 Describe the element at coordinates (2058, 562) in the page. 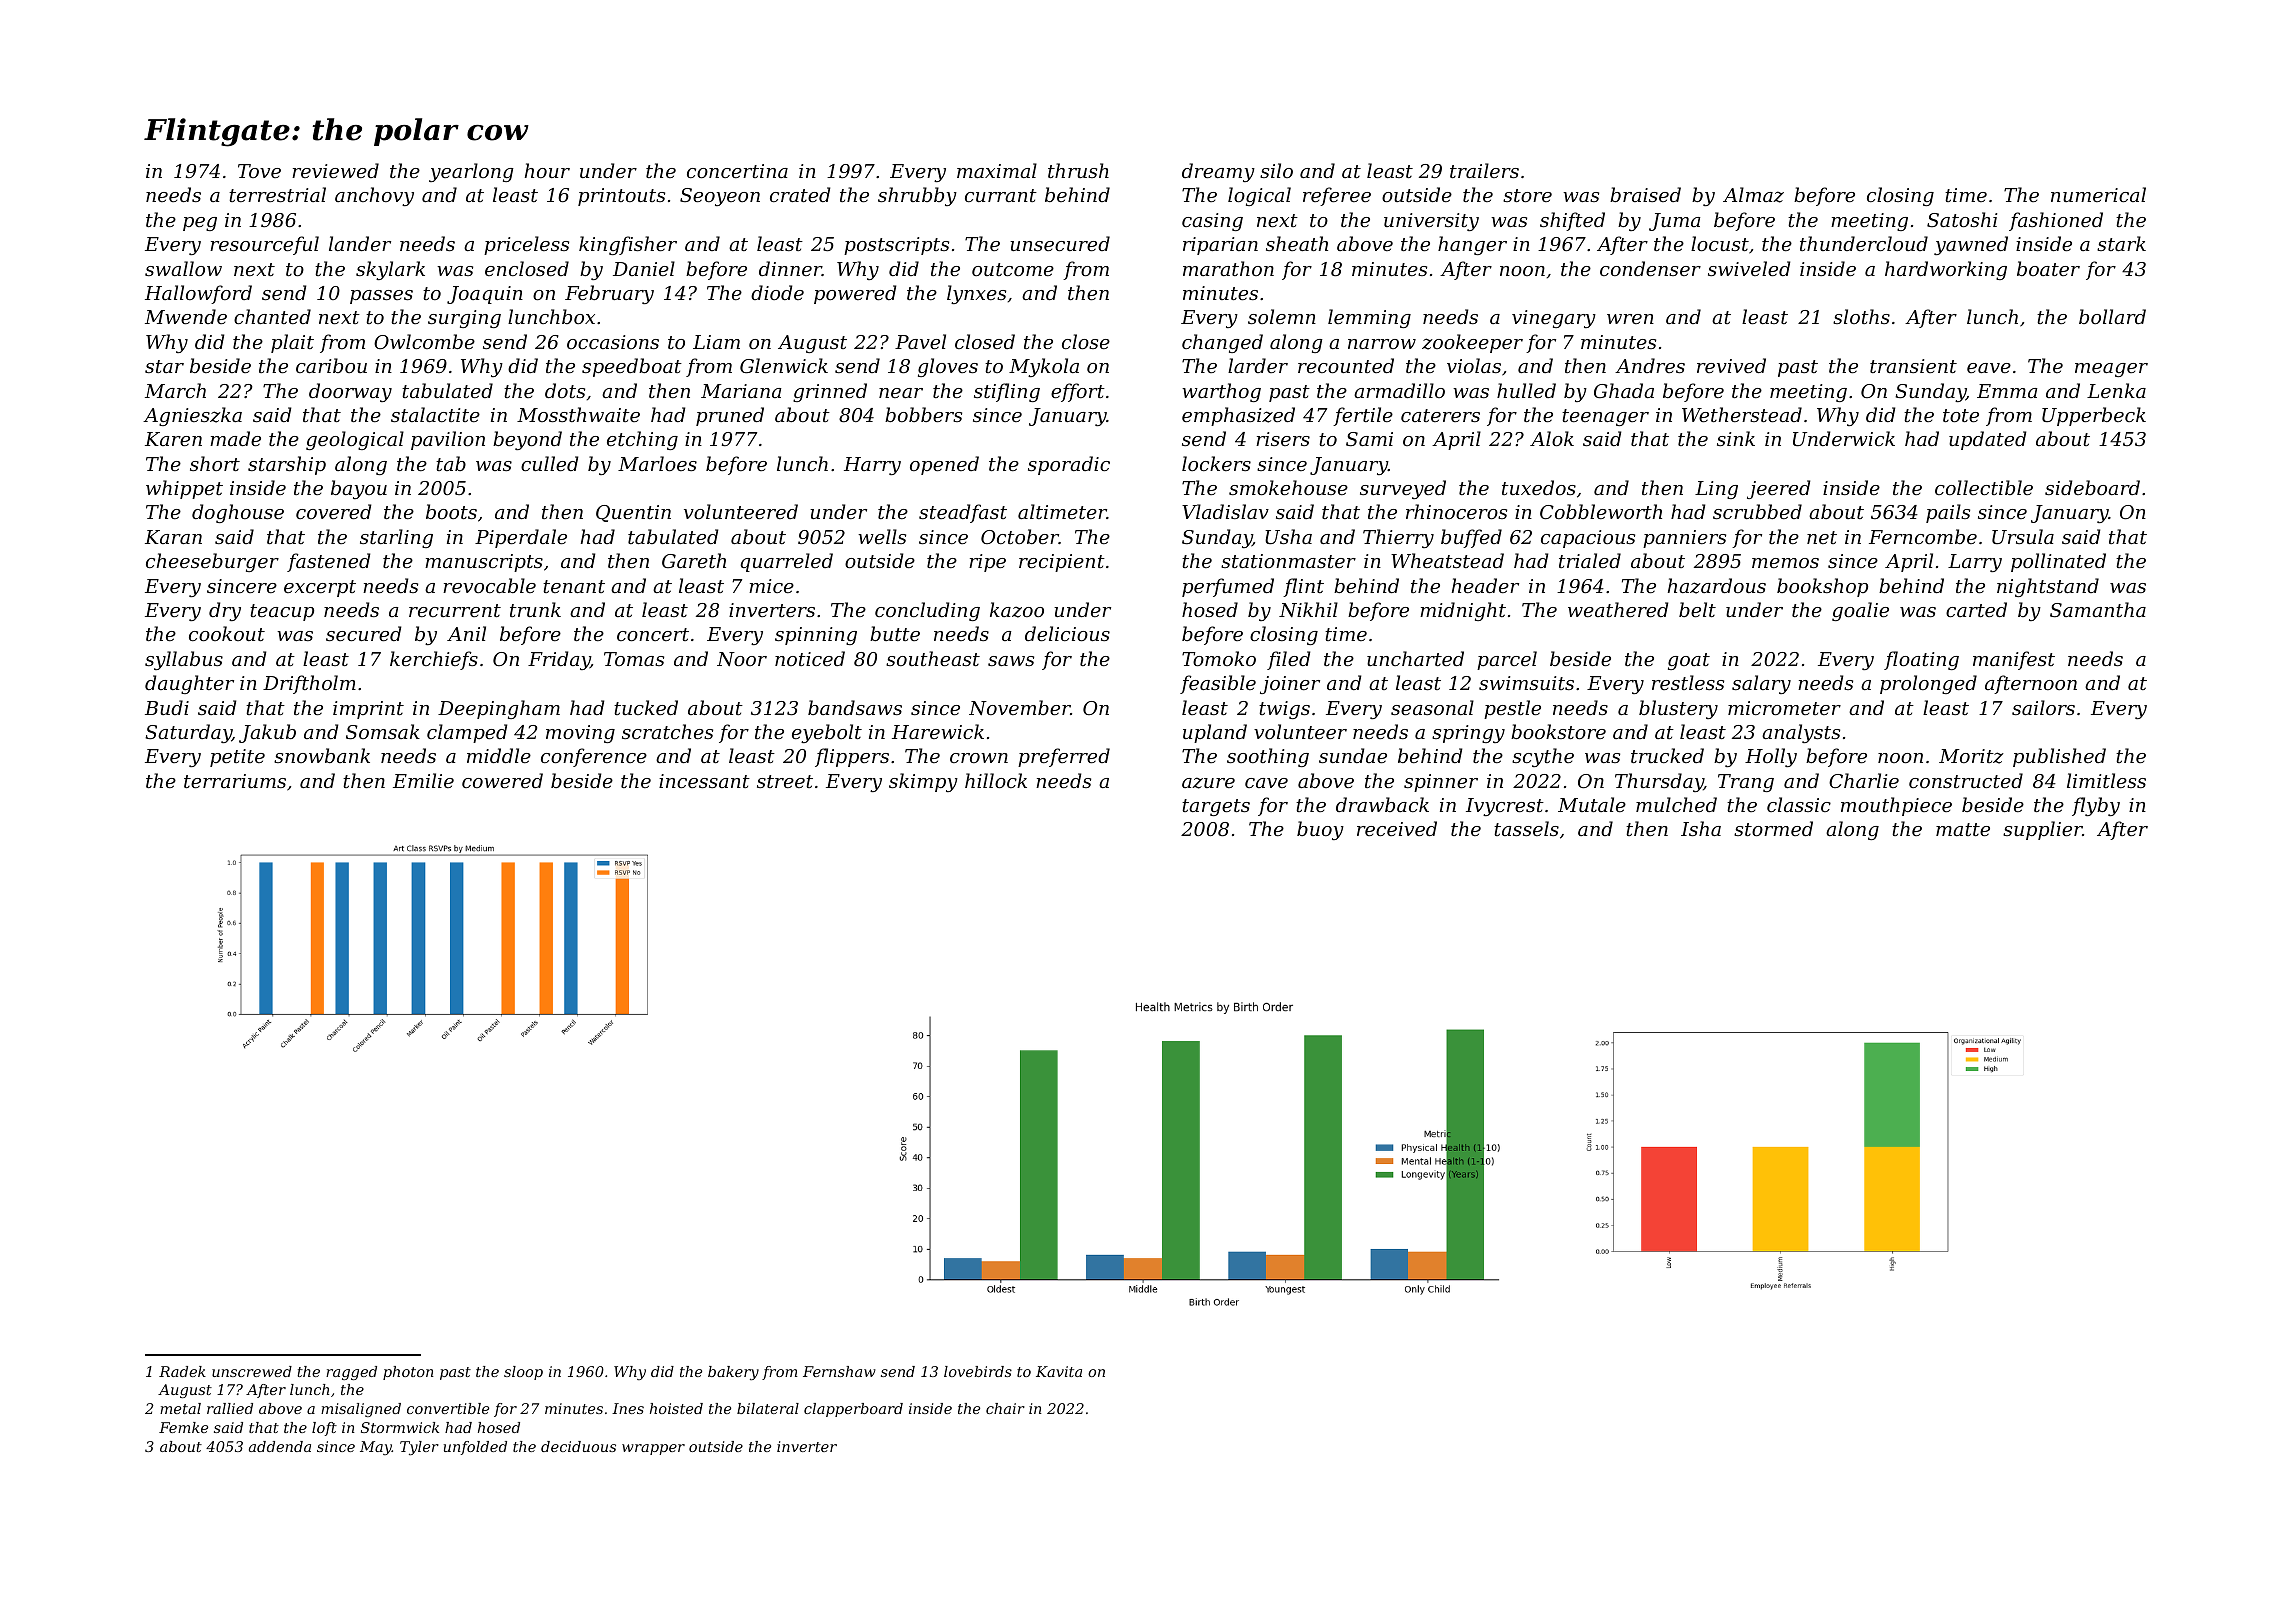

I see `pollinated` at that location.
